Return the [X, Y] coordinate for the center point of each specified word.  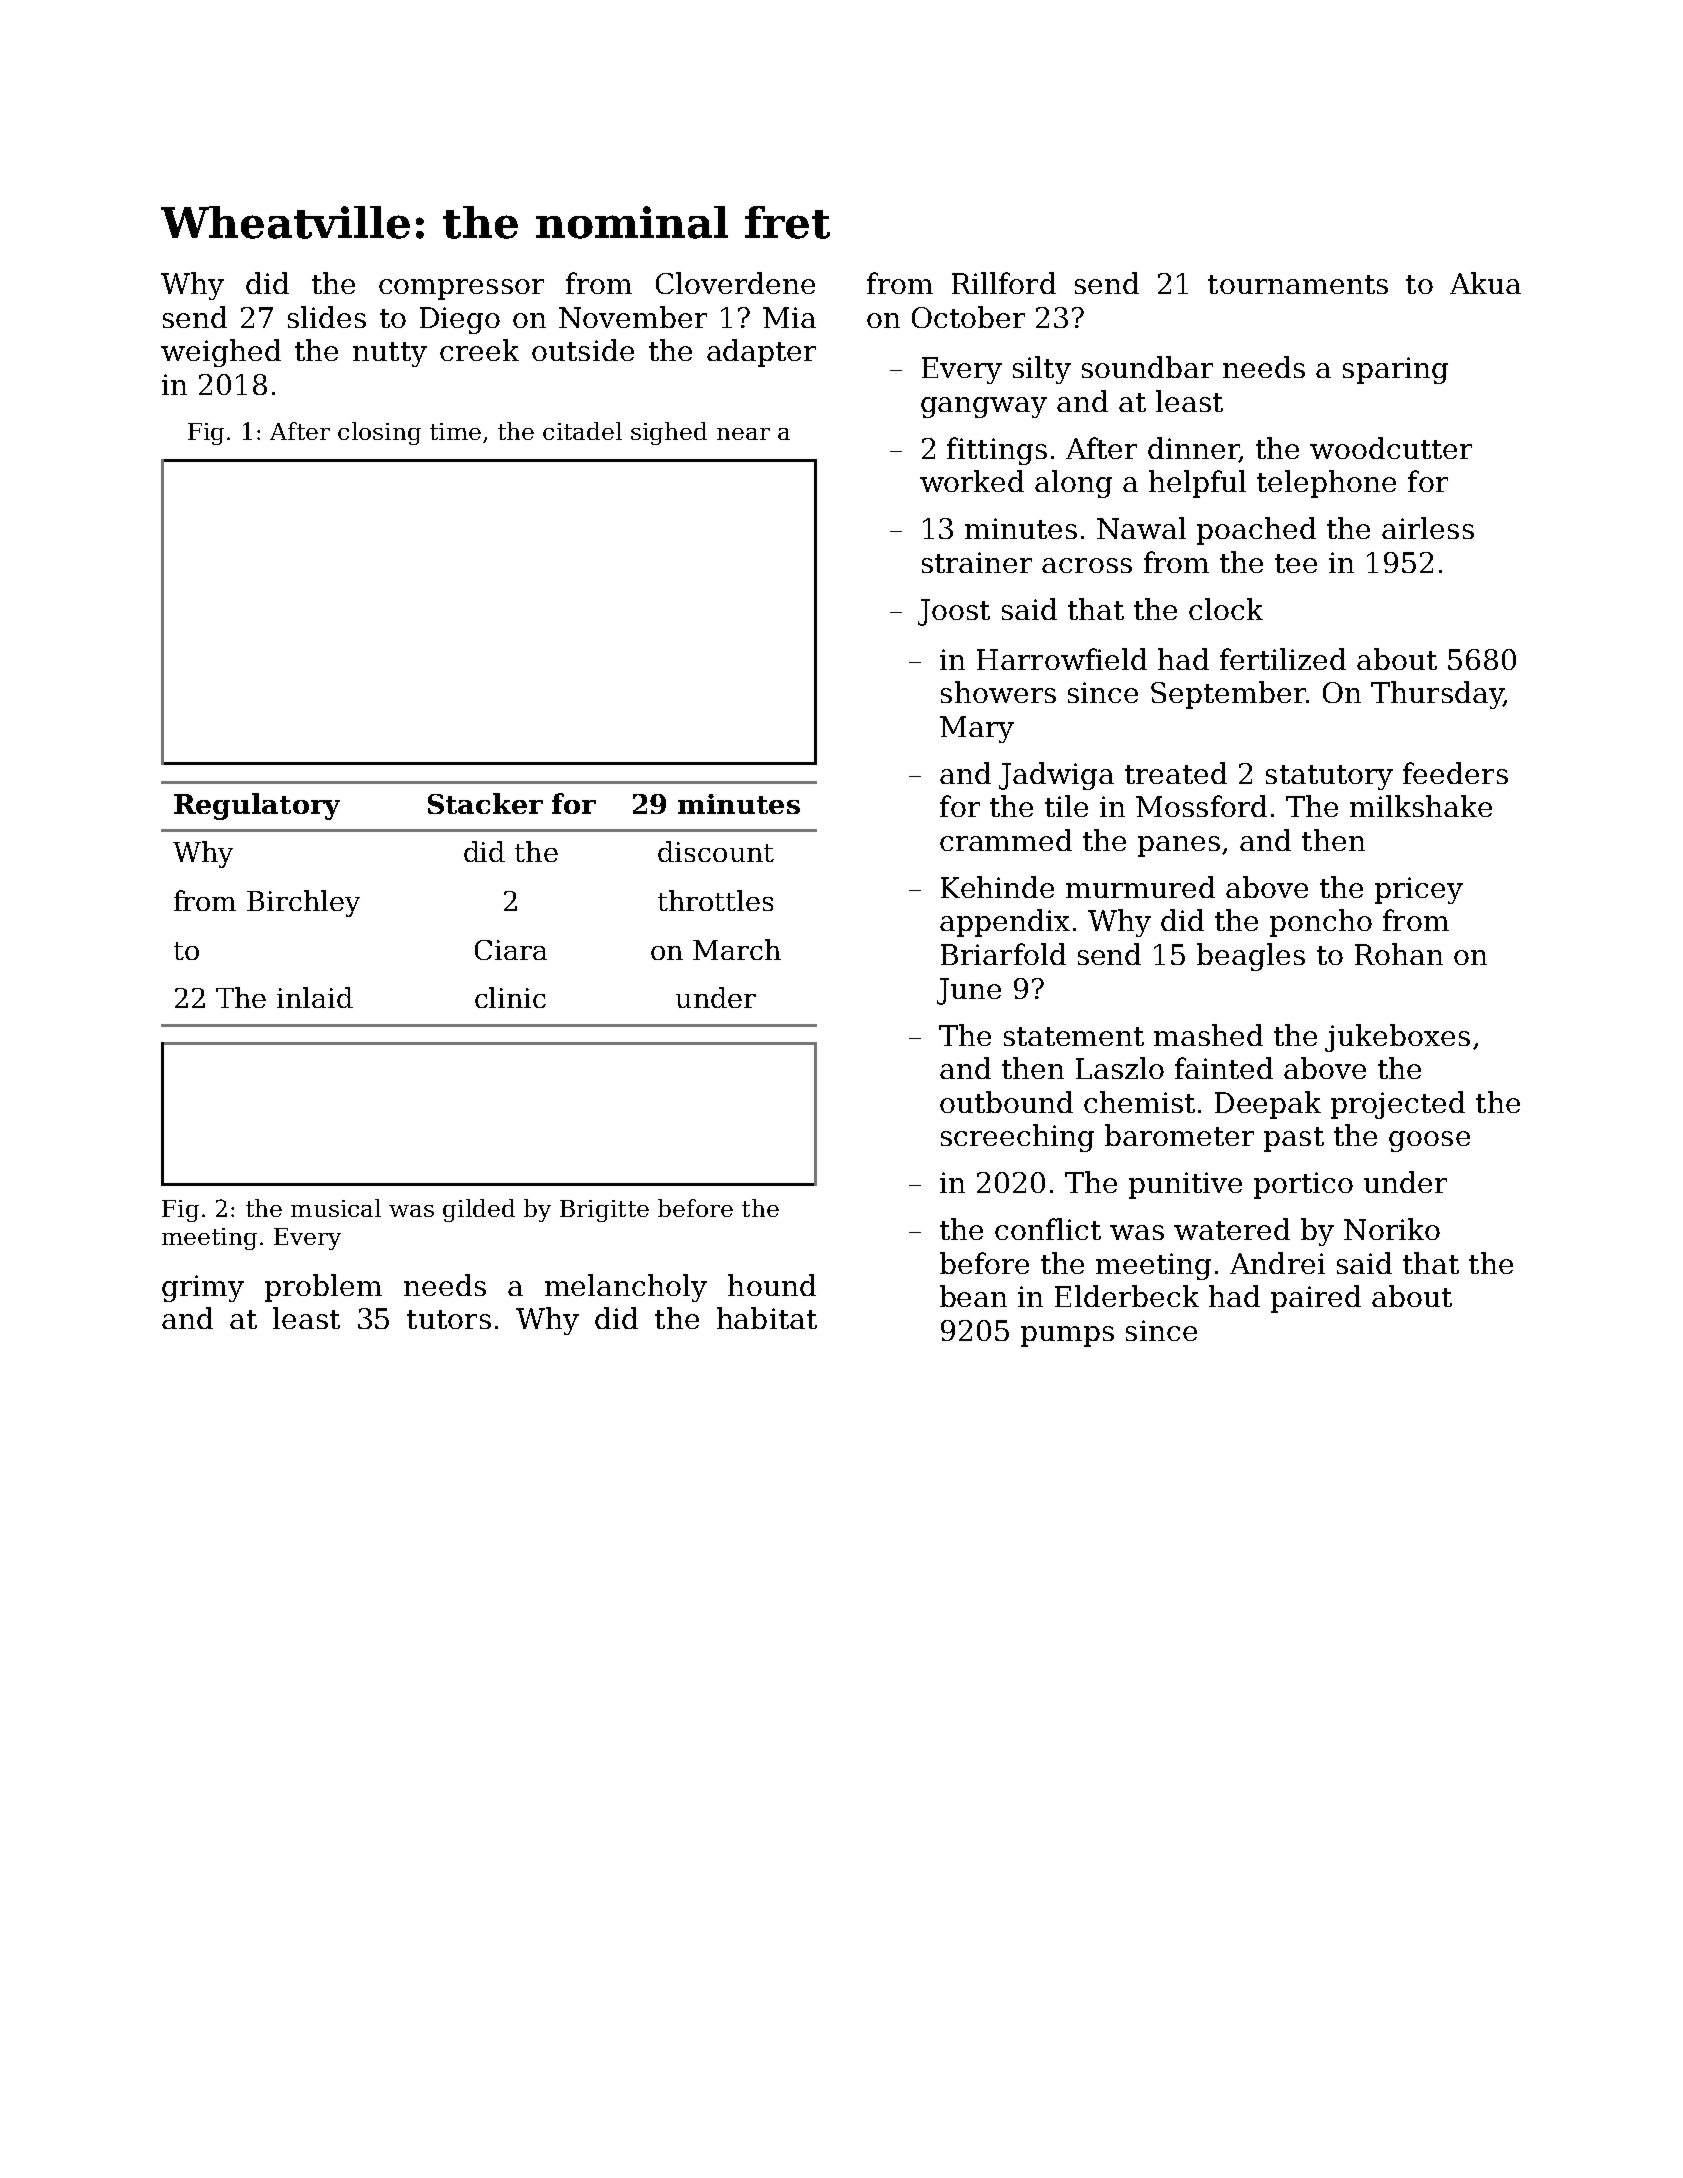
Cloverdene [735, 283]
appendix [1005, 923]
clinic [510, 997]
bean [973, 1296]
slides [327, 317]
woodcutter [1391, 448]
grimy [203, 1288]
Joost [954, 612]
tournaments [1298, 284]
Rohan [1399, 954]
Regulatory [257, 806]
